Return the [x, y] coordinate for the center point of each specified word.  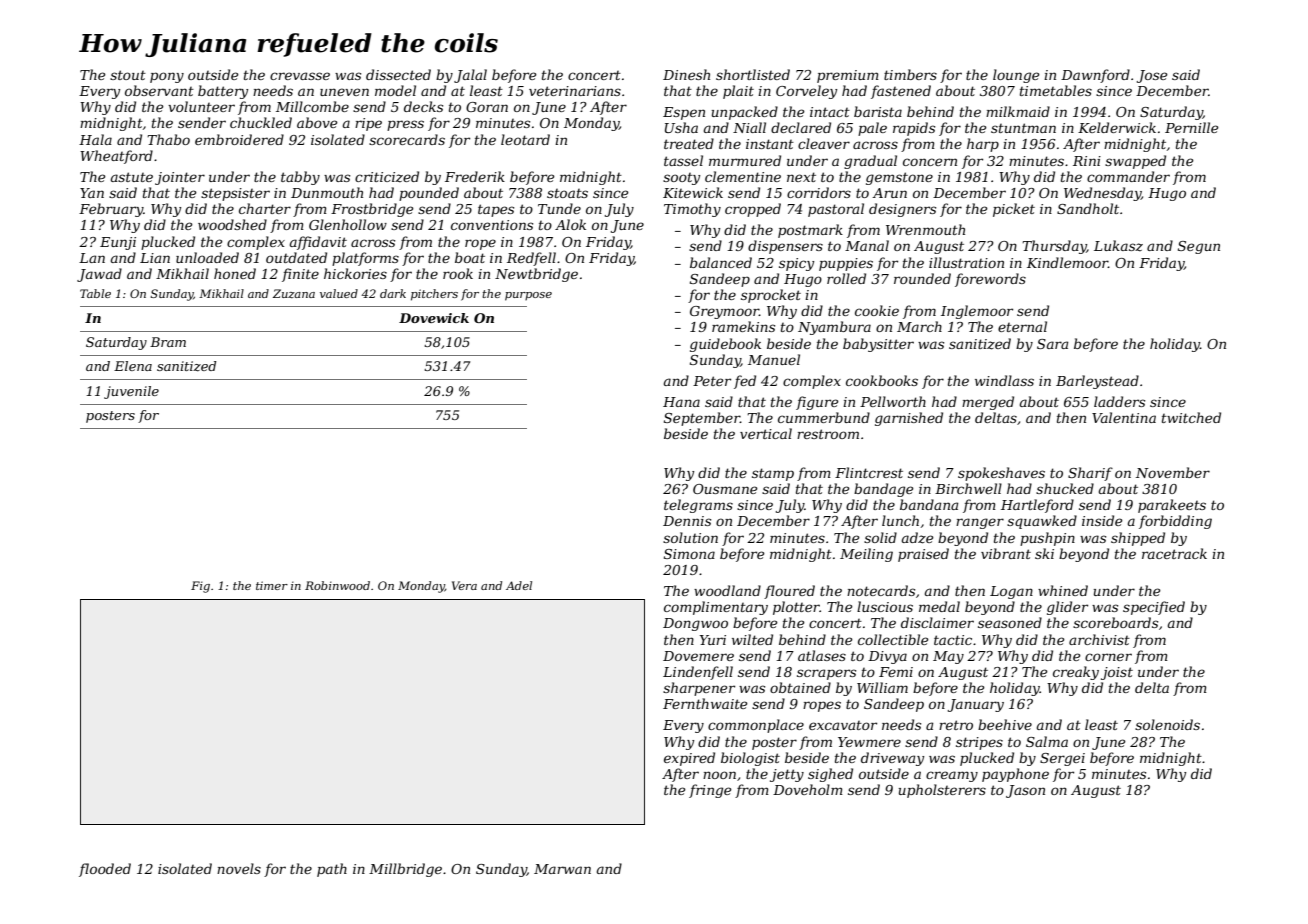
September [702, 419]
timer [272, 585]
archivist [1099, 639]
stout [128, 75]
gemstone [899, 178]
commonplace [756, 726]
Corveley [806, 92]
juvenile [131, 392]
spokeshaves [1001, 474]
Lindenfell [698, 673]
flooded [105, 870]
